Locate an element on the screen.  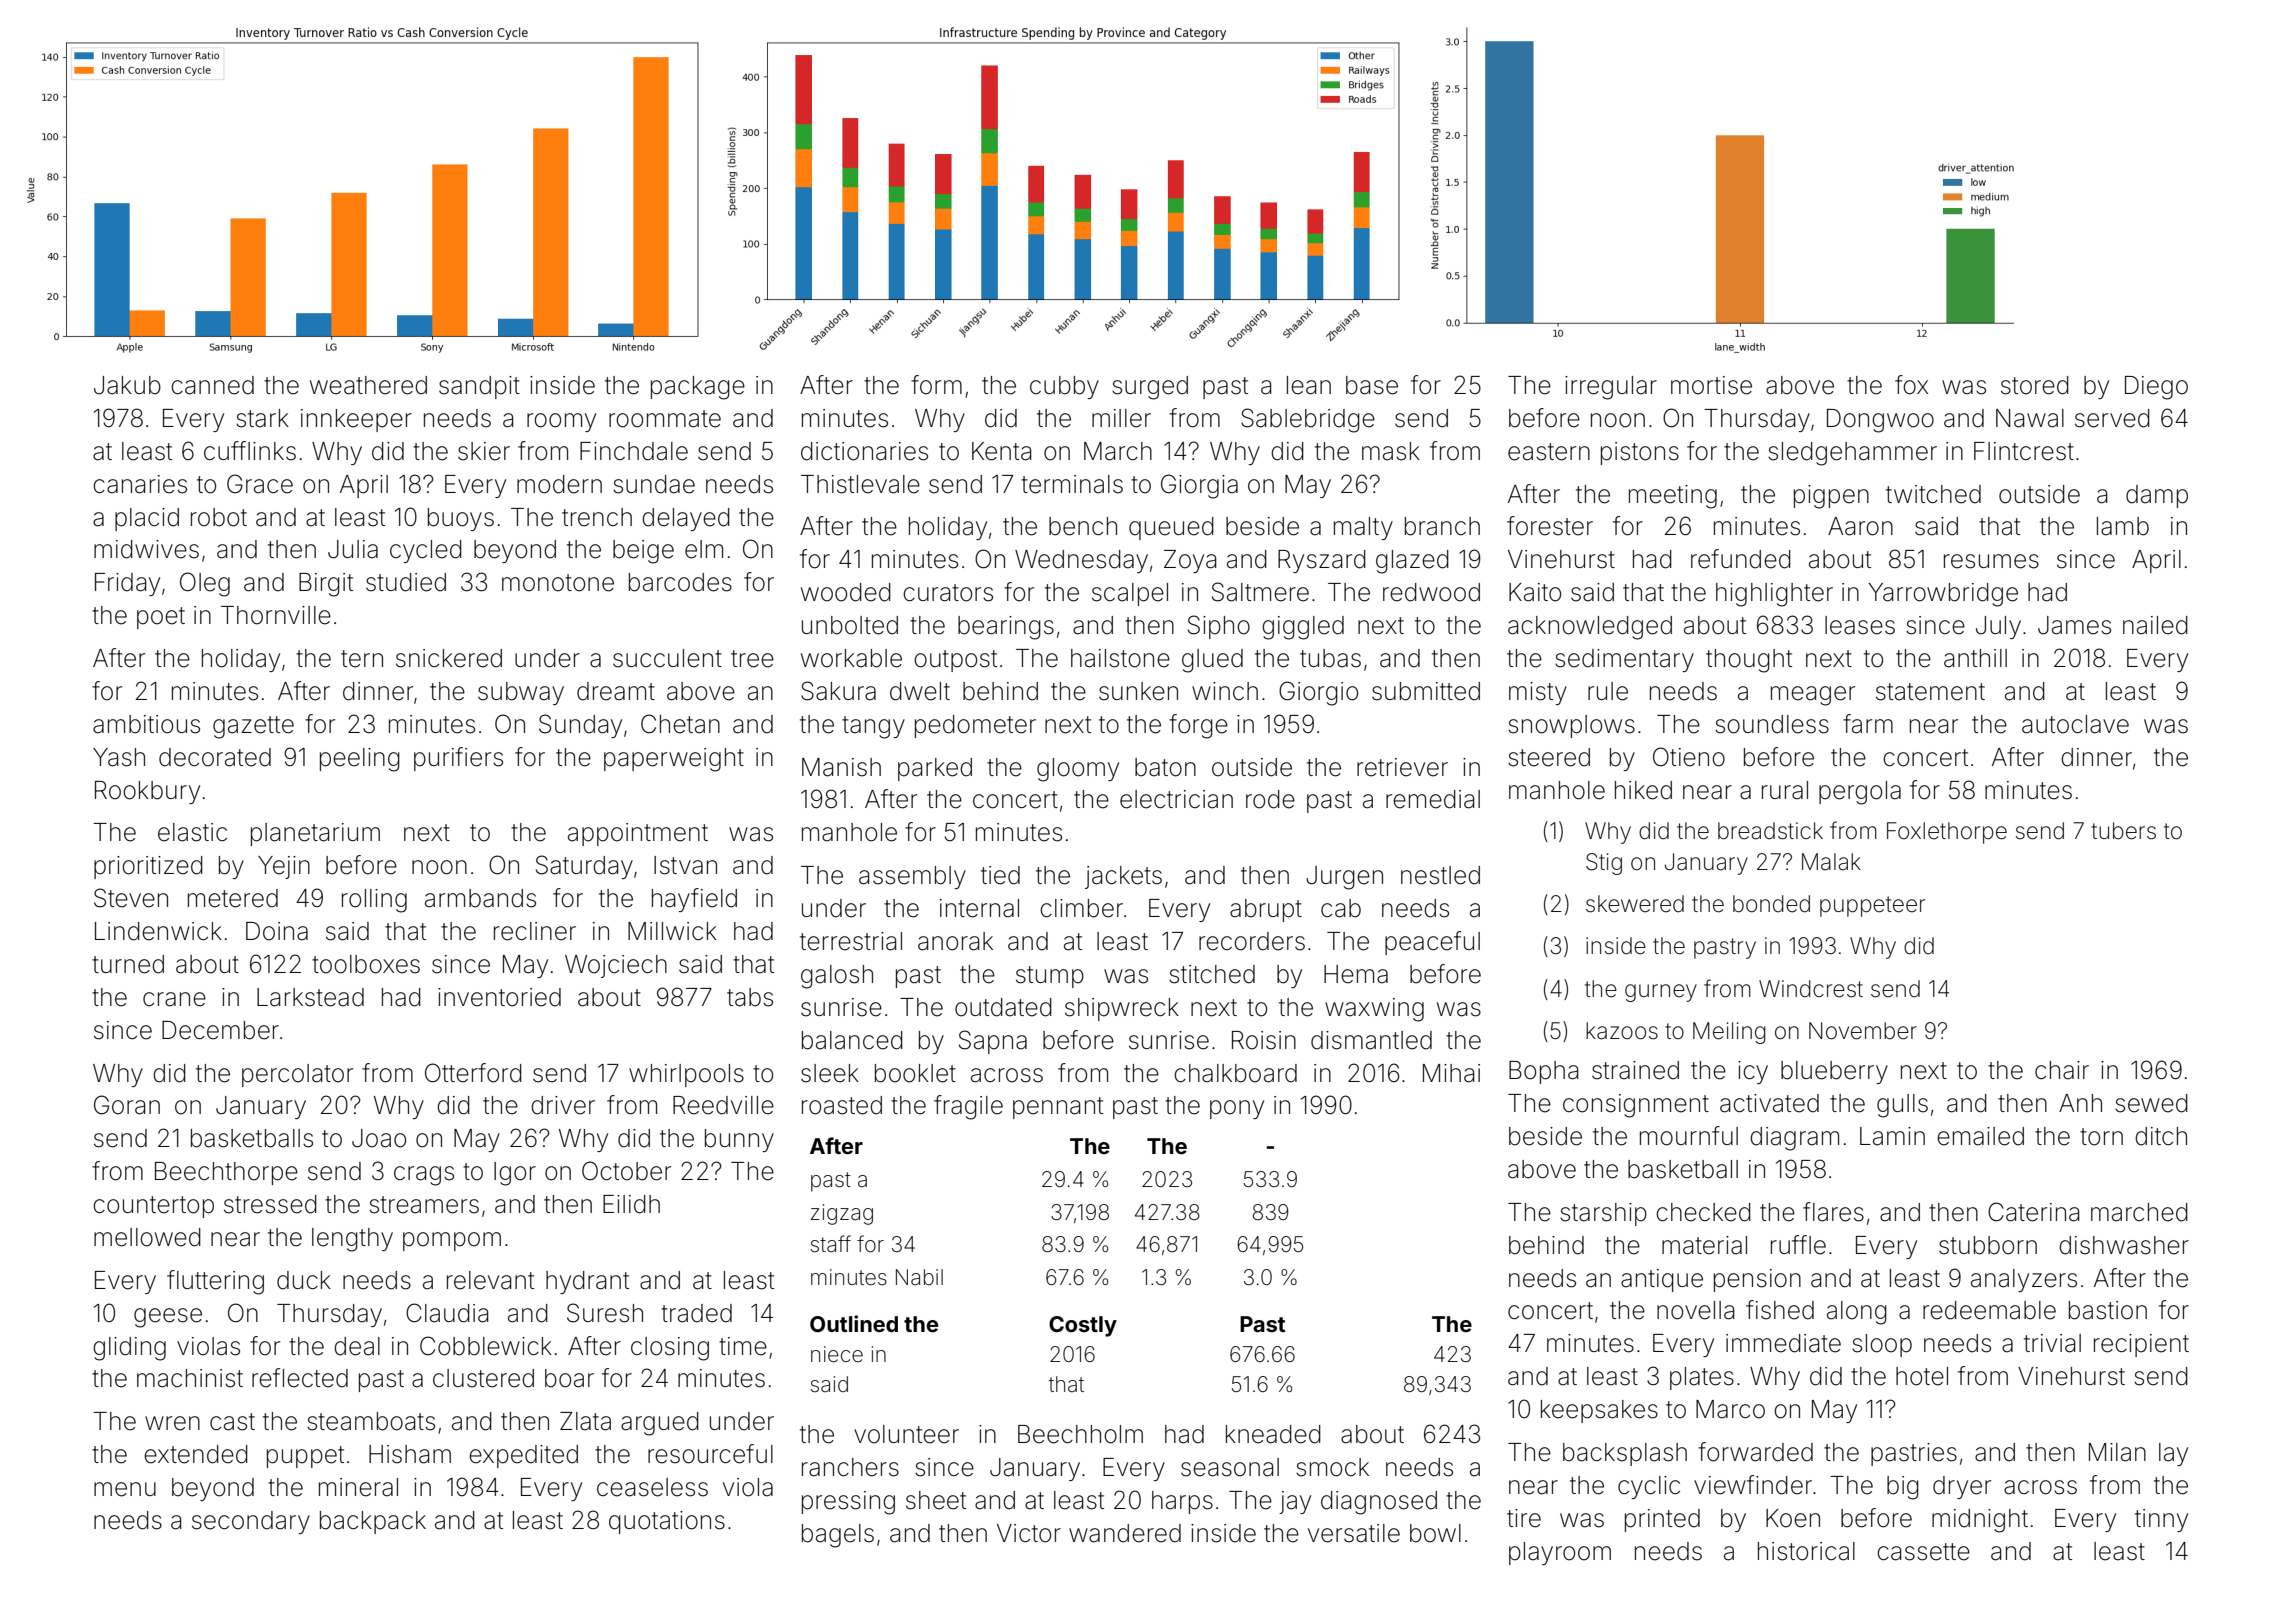
material is located at coordinates (1704, 1245).
